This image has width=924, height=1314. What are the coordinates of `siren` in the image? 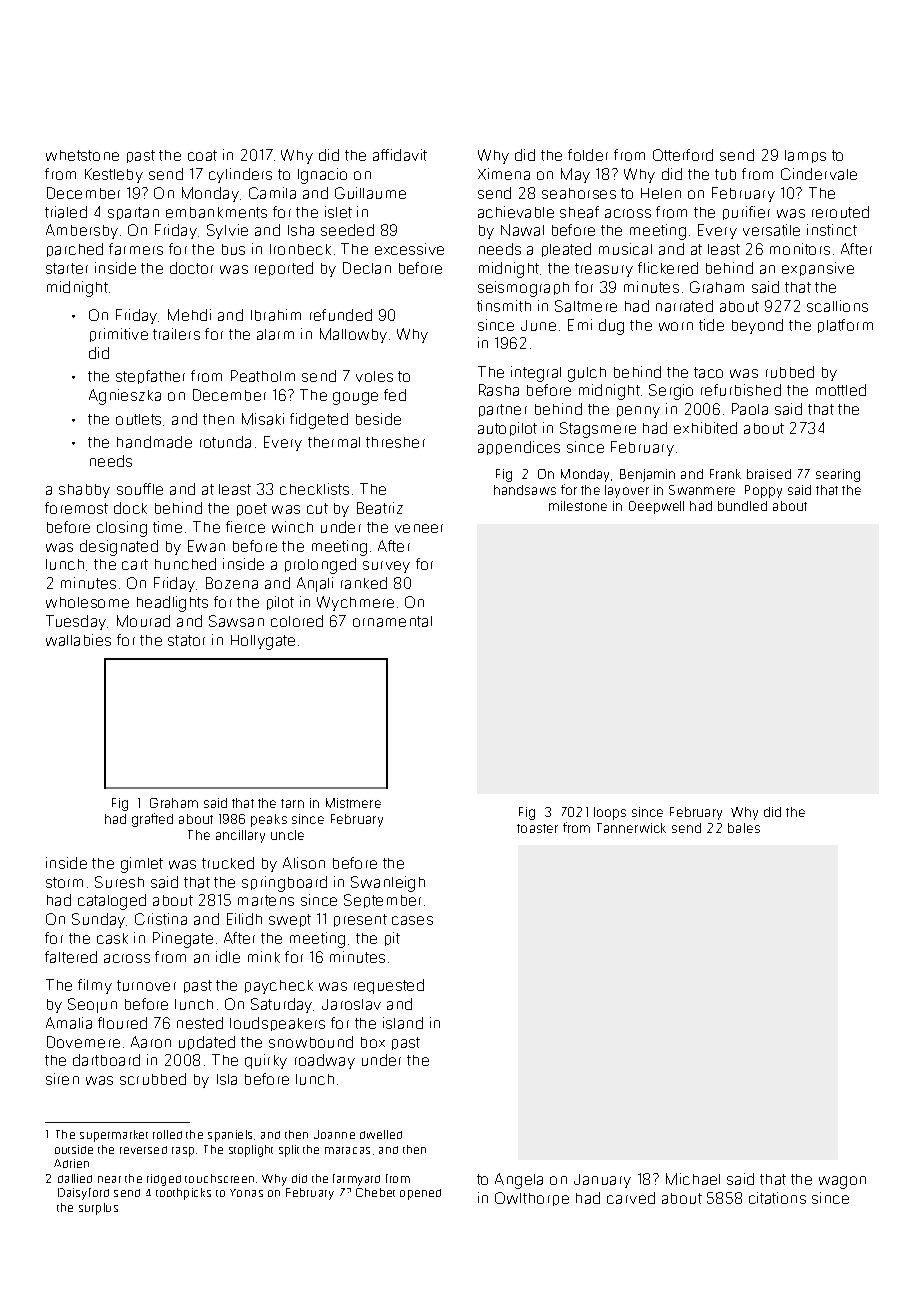 It's located at (62, 1079).
